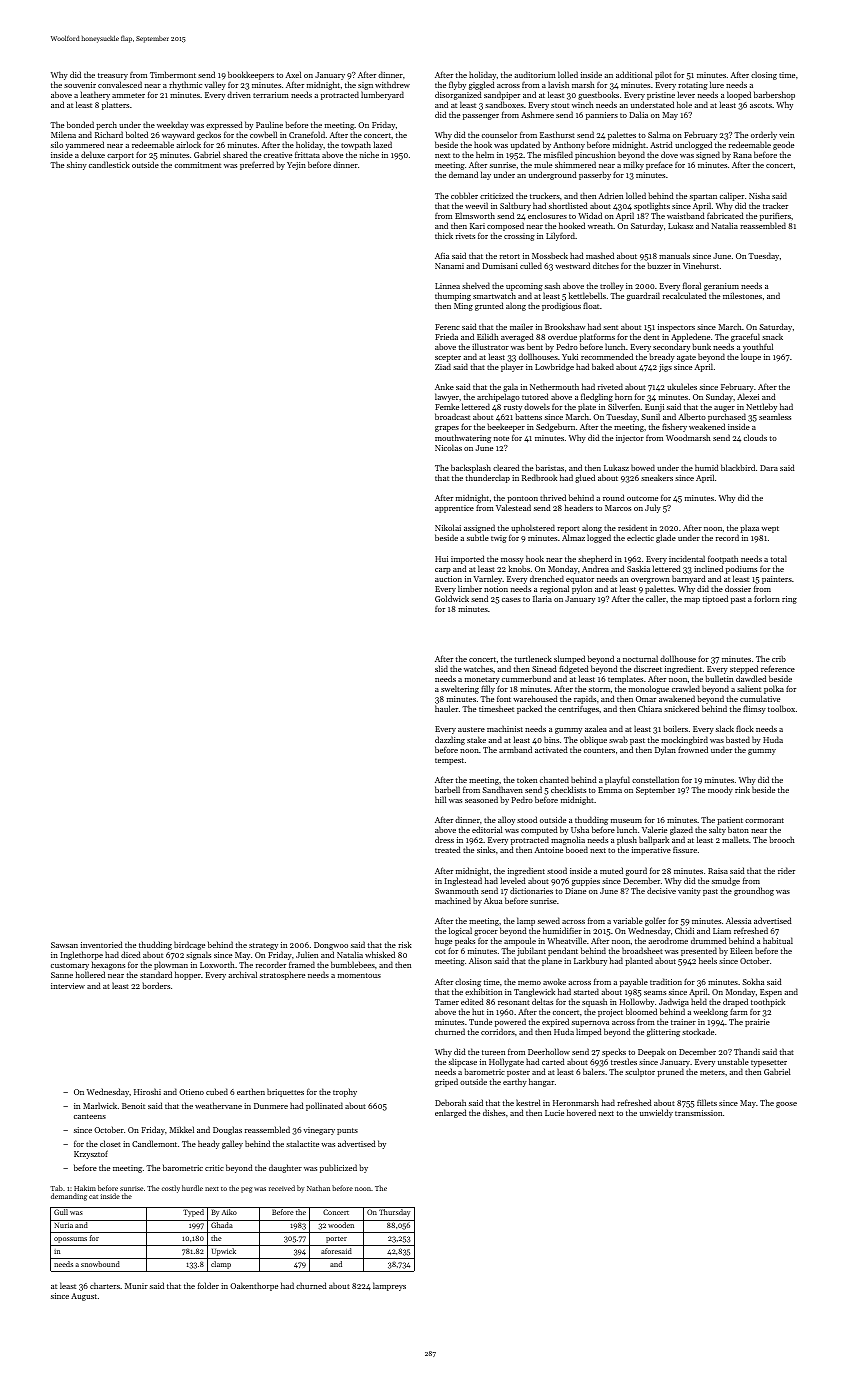 Image resolution: width=849 pixels, height=1400 pixels. Describe the element at coordinates (208, 1285) in the screenshot. I see `folder` at that location.
